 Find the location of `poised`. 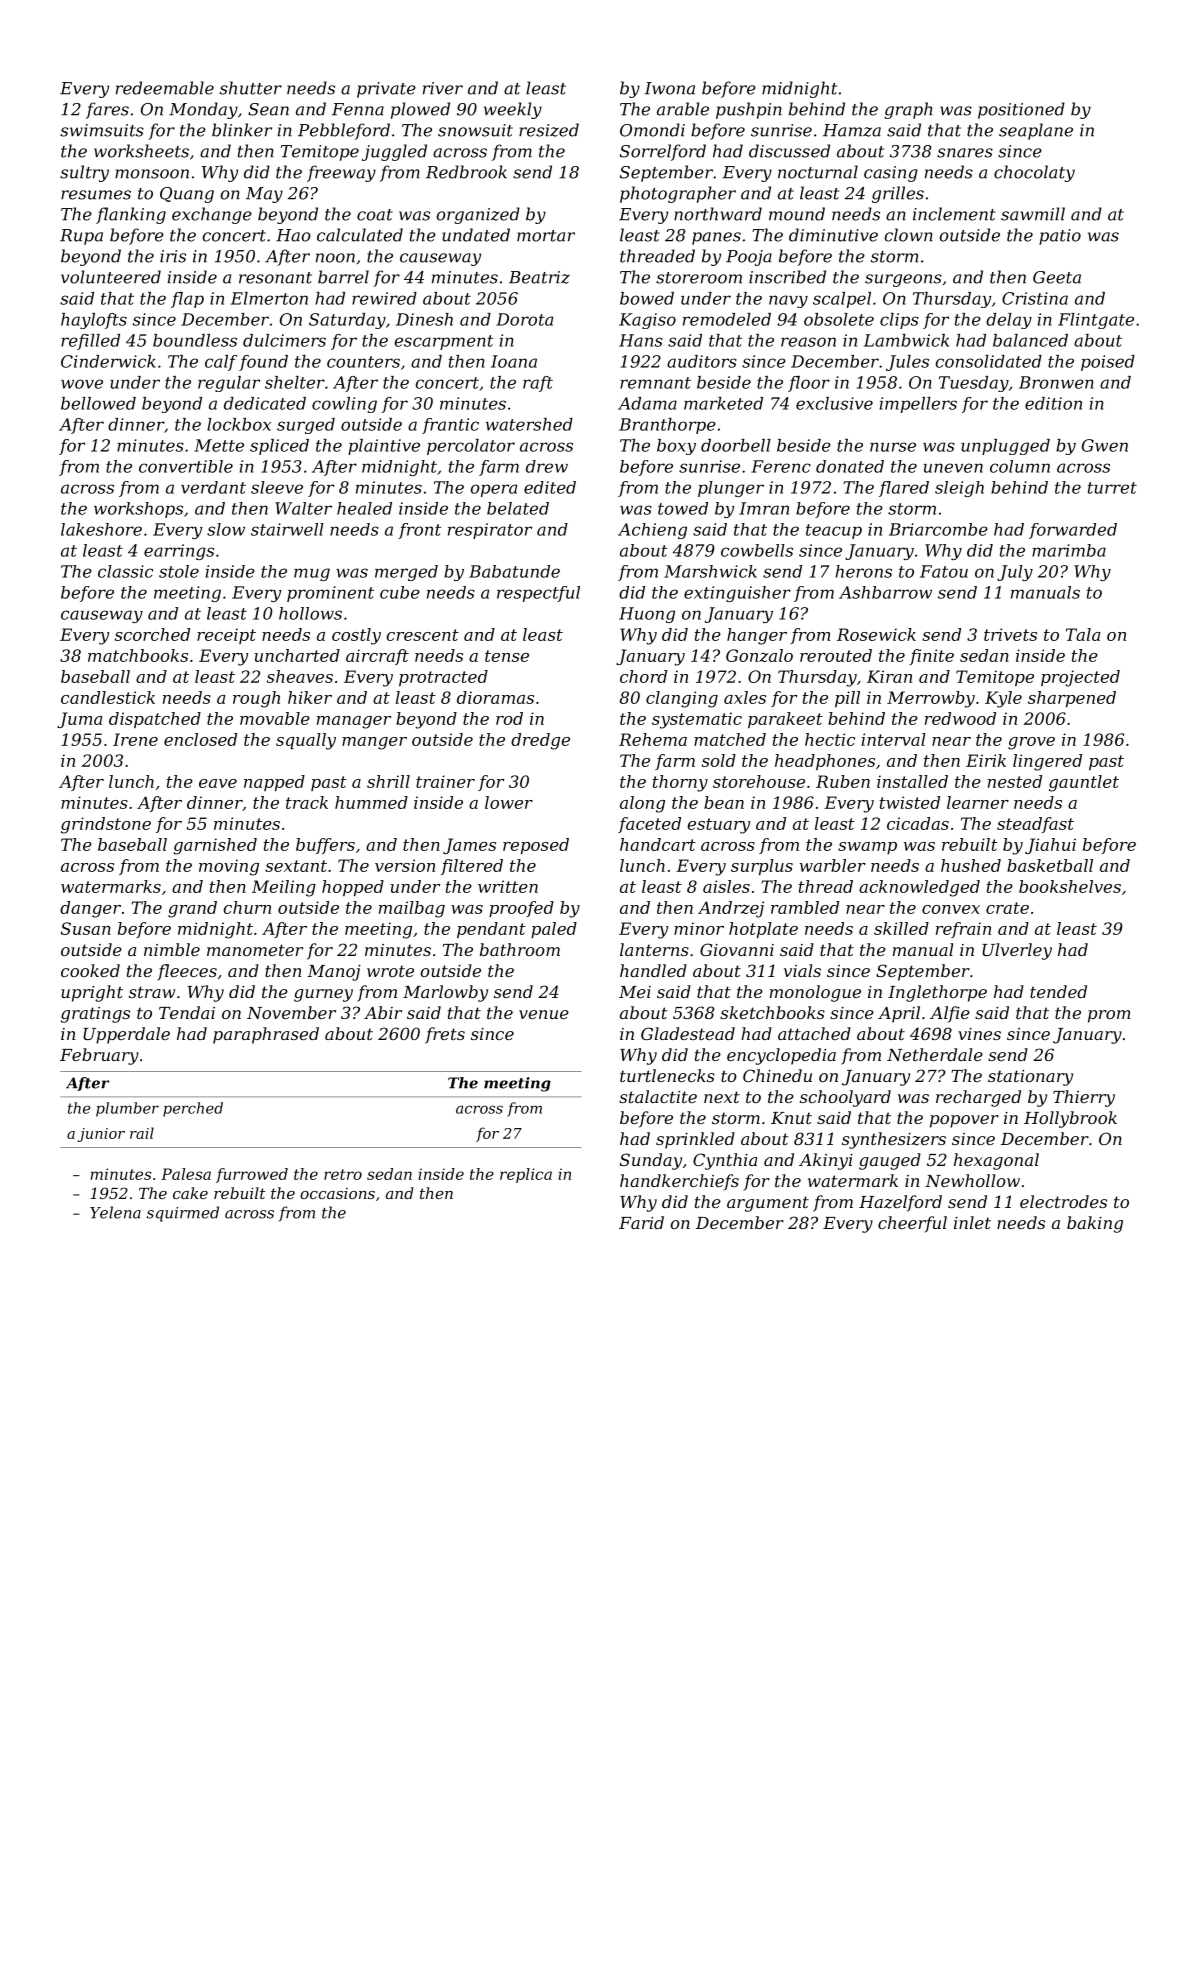

poised is located at coordinates (1108, 363).
